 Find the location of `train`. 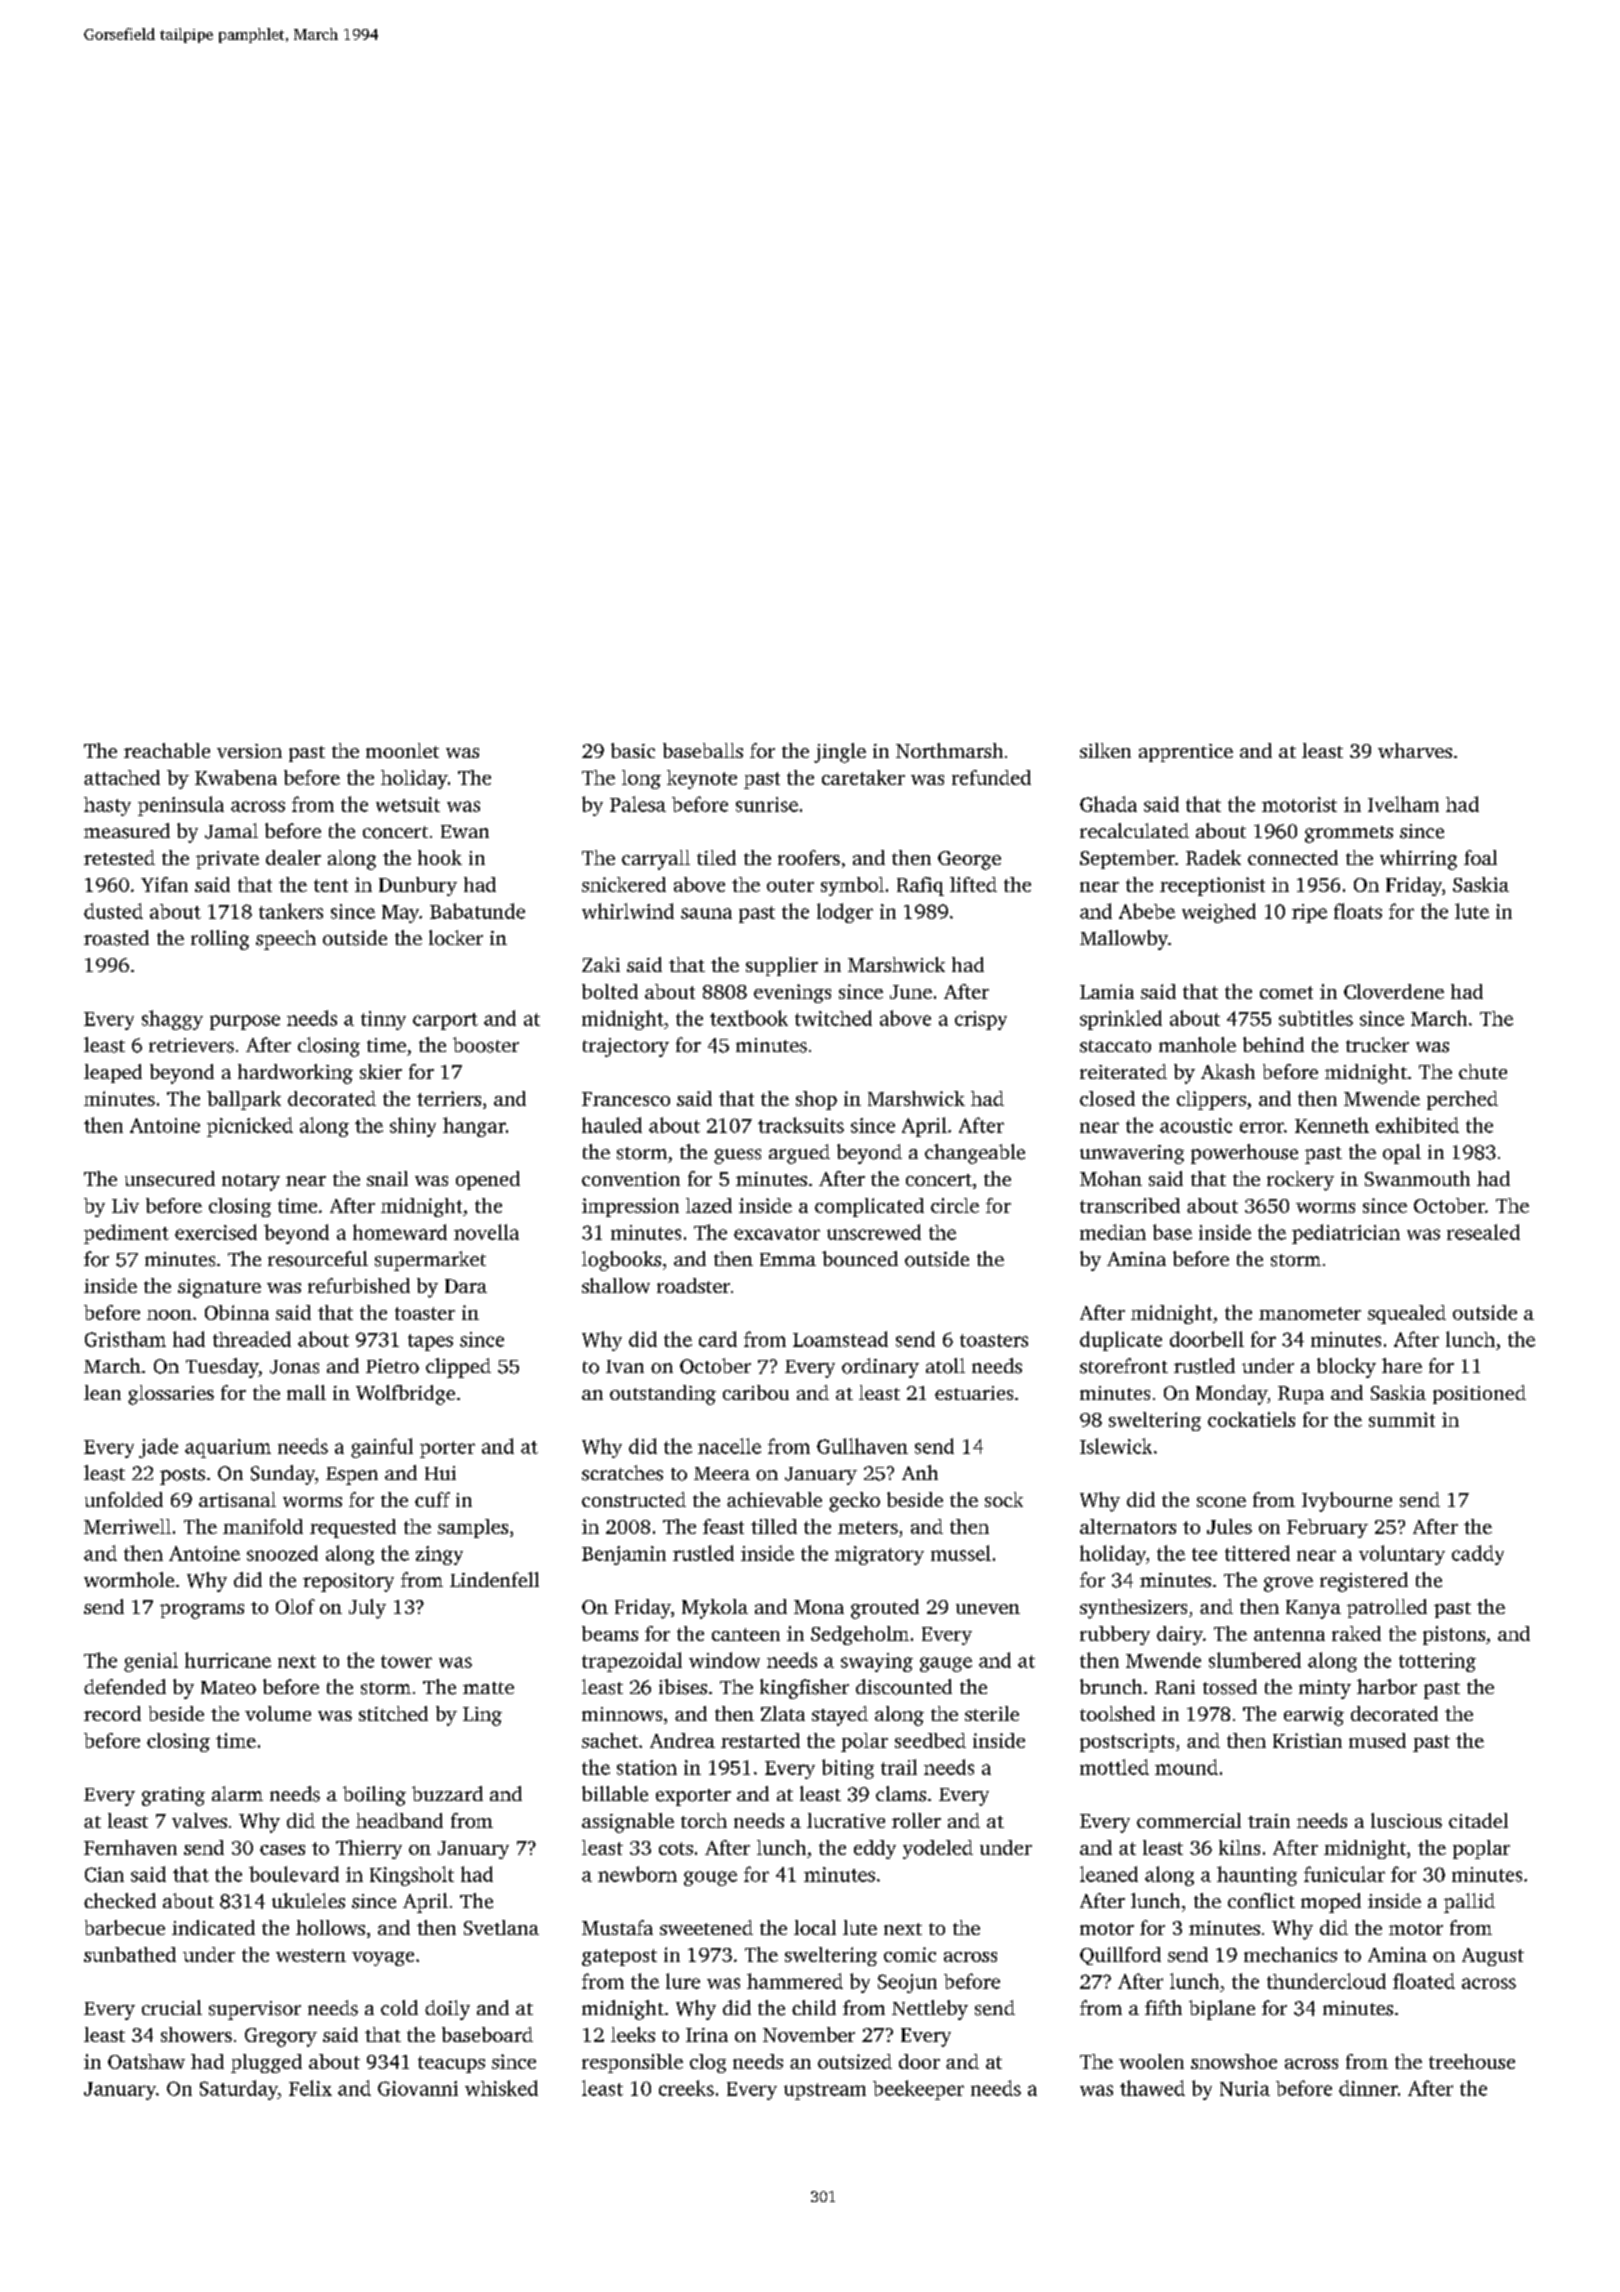

train is located at coordinates (1269, 1821).
